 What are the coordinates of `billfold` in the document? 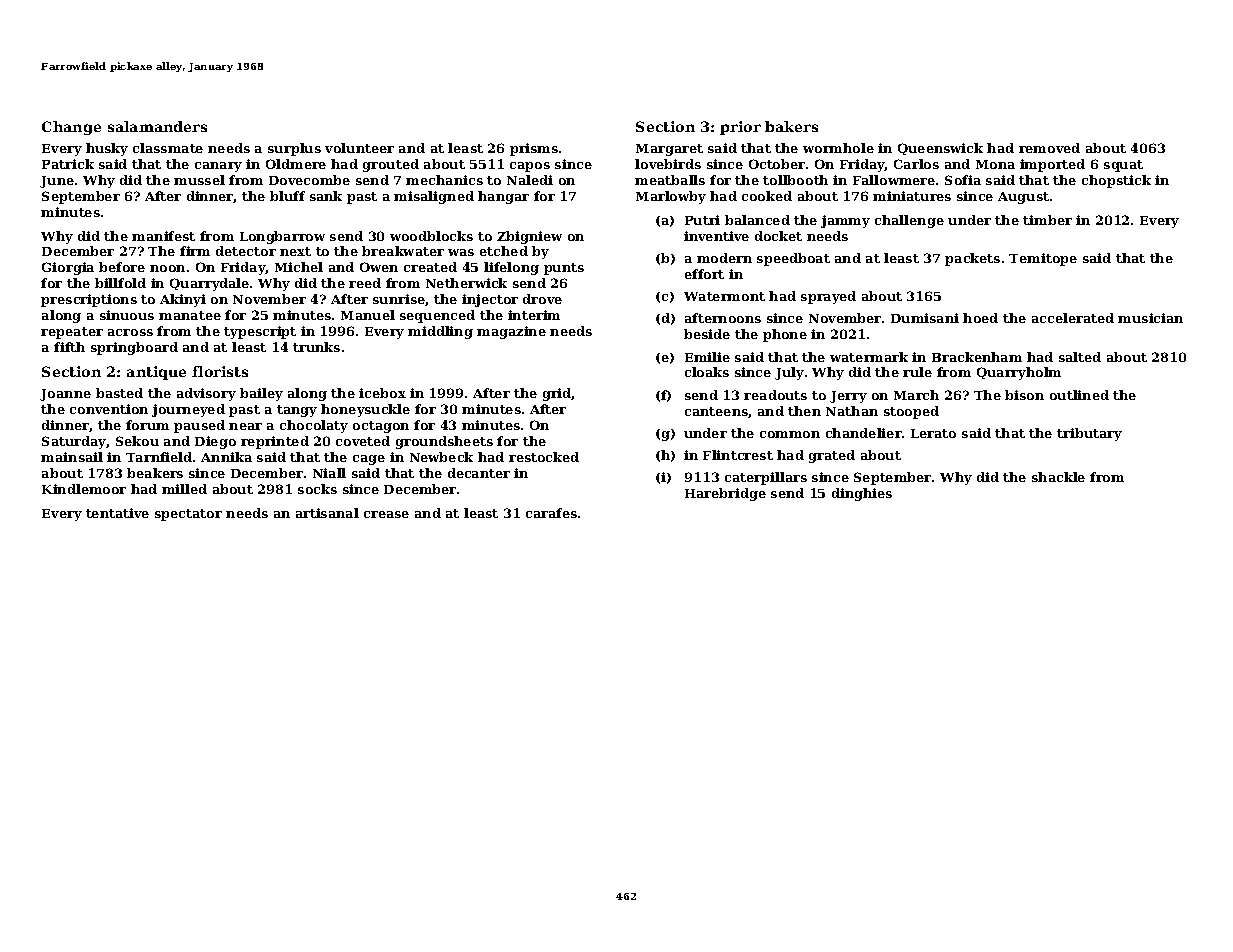 It's located at (120, 283).
